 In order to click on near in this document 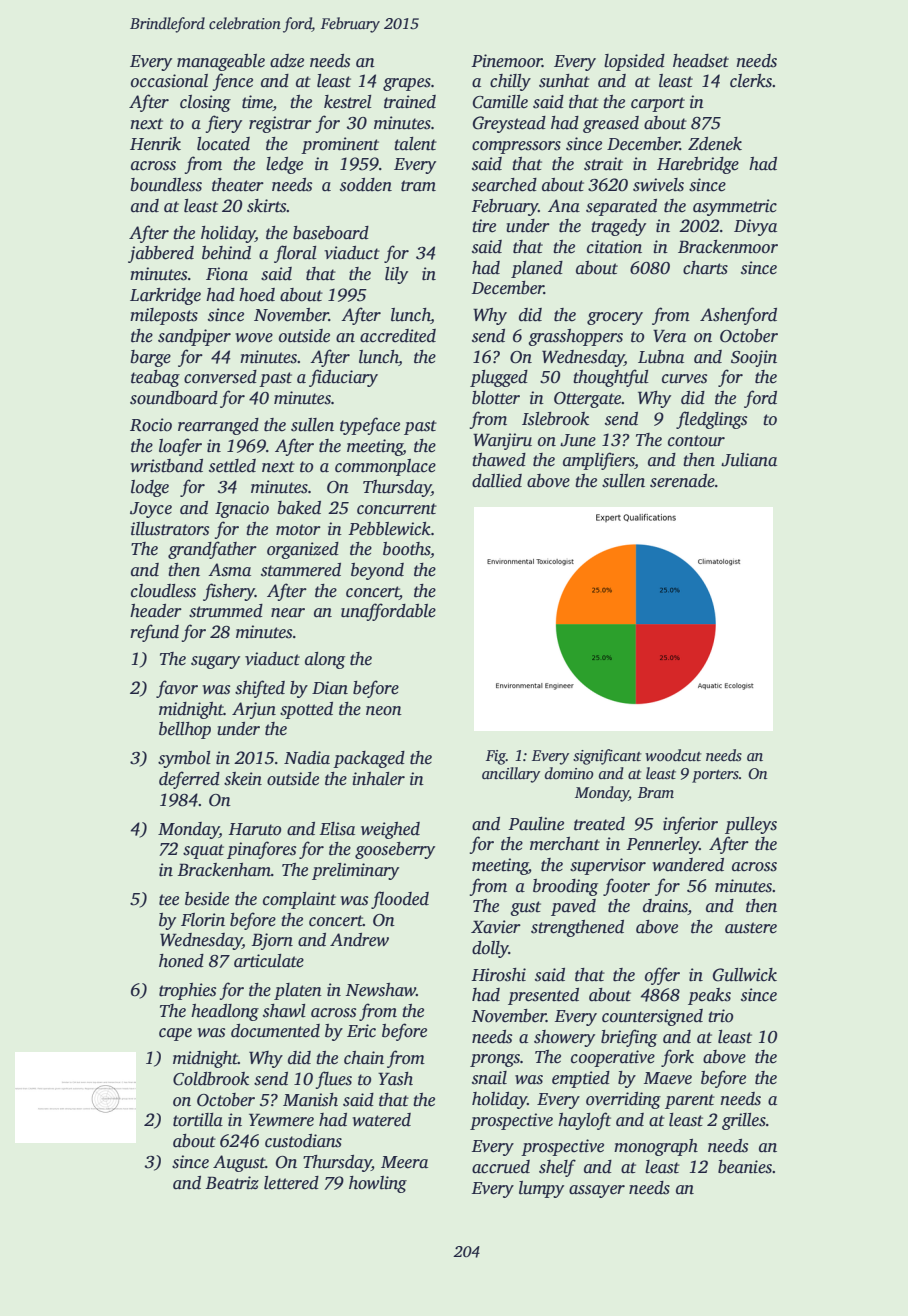, I will do `click(288, 613)`.
